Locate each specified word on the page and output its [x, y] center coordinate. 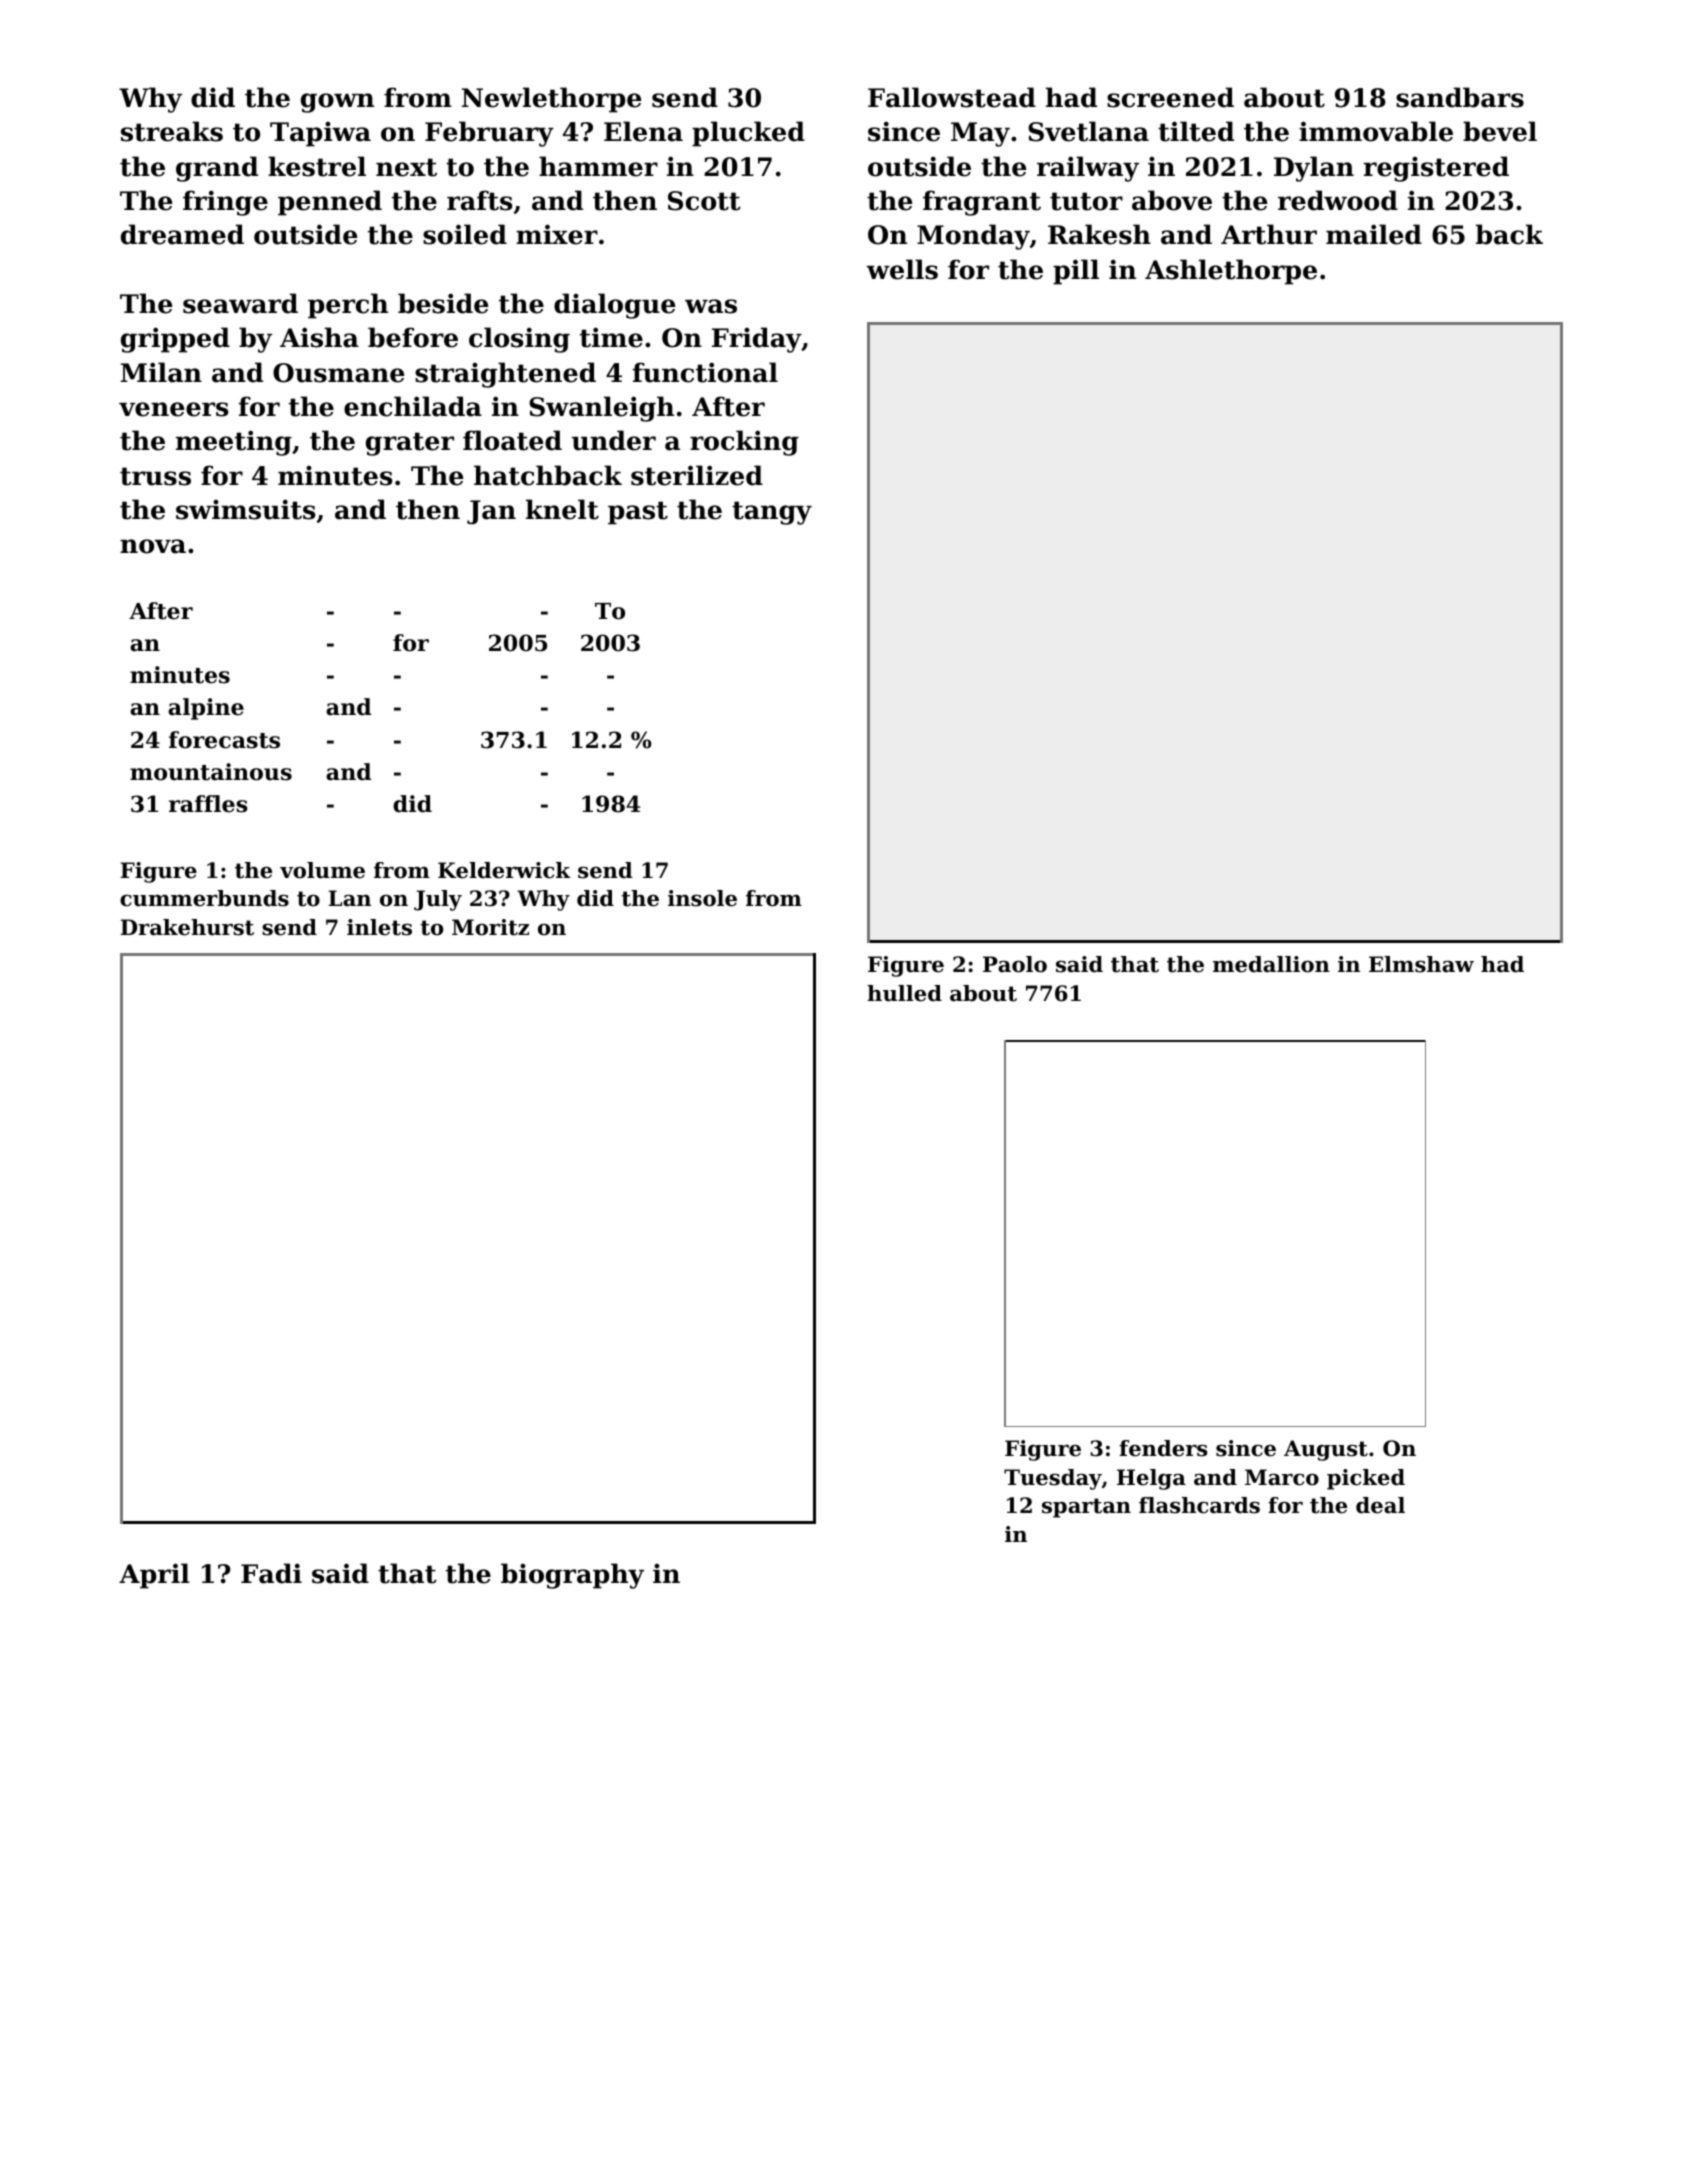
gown [337, 103]
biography [572, 1576]
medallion [1271, 964]
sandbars [1460, 97]
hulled [904, 993]
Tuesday [1053, 1479]
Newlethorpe [551, 100]
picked [1366, 1479]
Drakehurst [187, 927]
